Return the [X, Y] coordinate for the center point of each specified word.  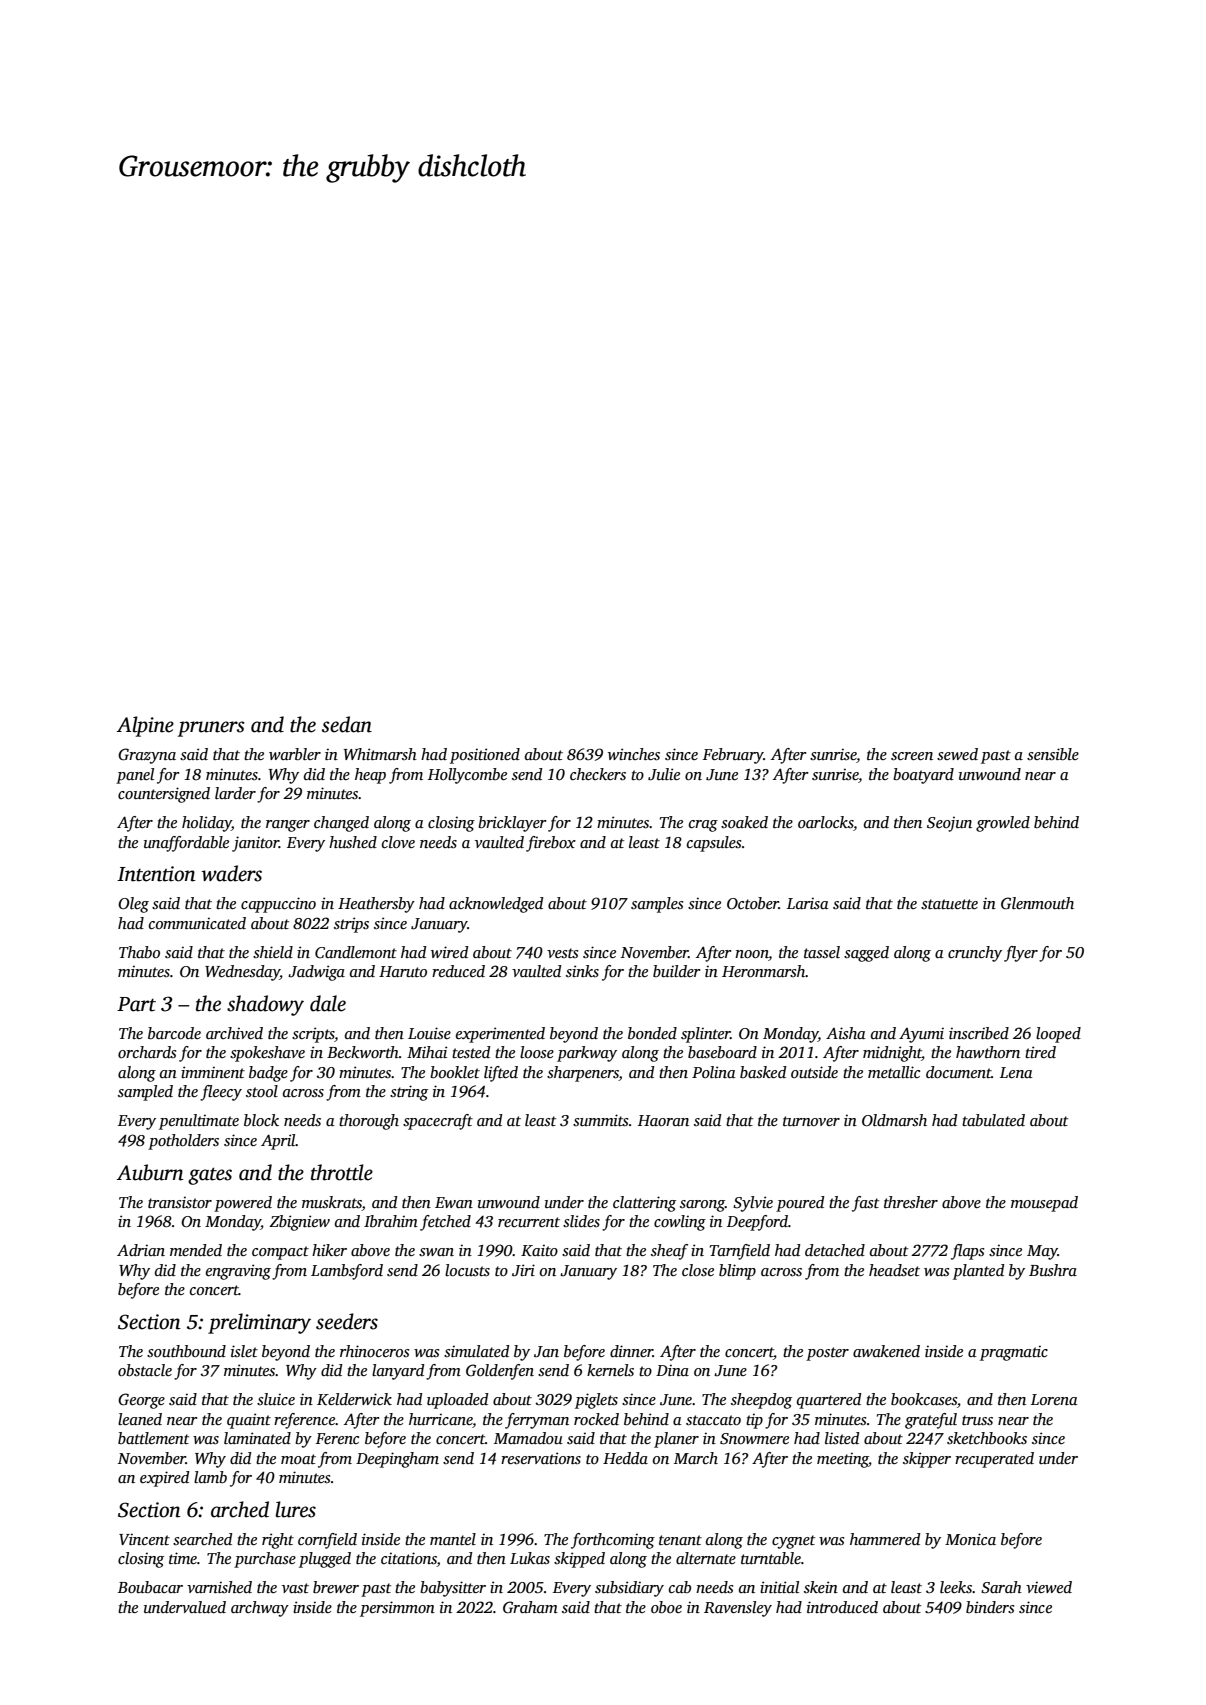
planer [676, 1440]
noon [752, 955]
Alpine [145, 726]
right [278, 1541]
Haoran [663, 1120]
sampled [145, 1093]
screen [912, 756]
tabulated [993, 1120]
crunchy [975, 954]
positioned [485, 756]
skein [821, 1587]
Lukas [530, 1558]
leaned [140, 1419]
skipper [927, 1460]
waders [232, 873]
